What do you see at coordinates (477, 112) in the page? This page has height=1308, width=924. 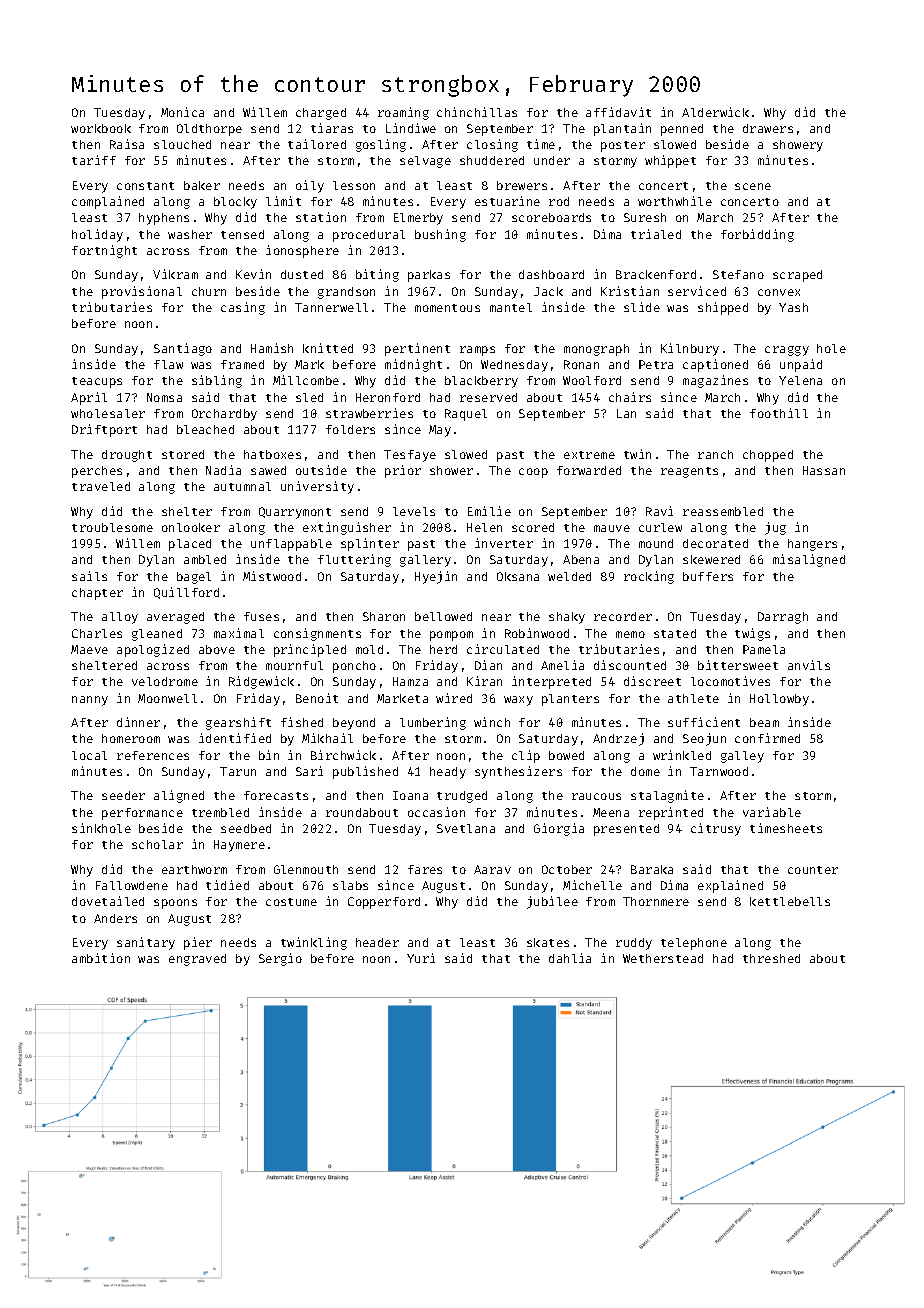 I see `chinchillas` at bounding box center [477, 112].
